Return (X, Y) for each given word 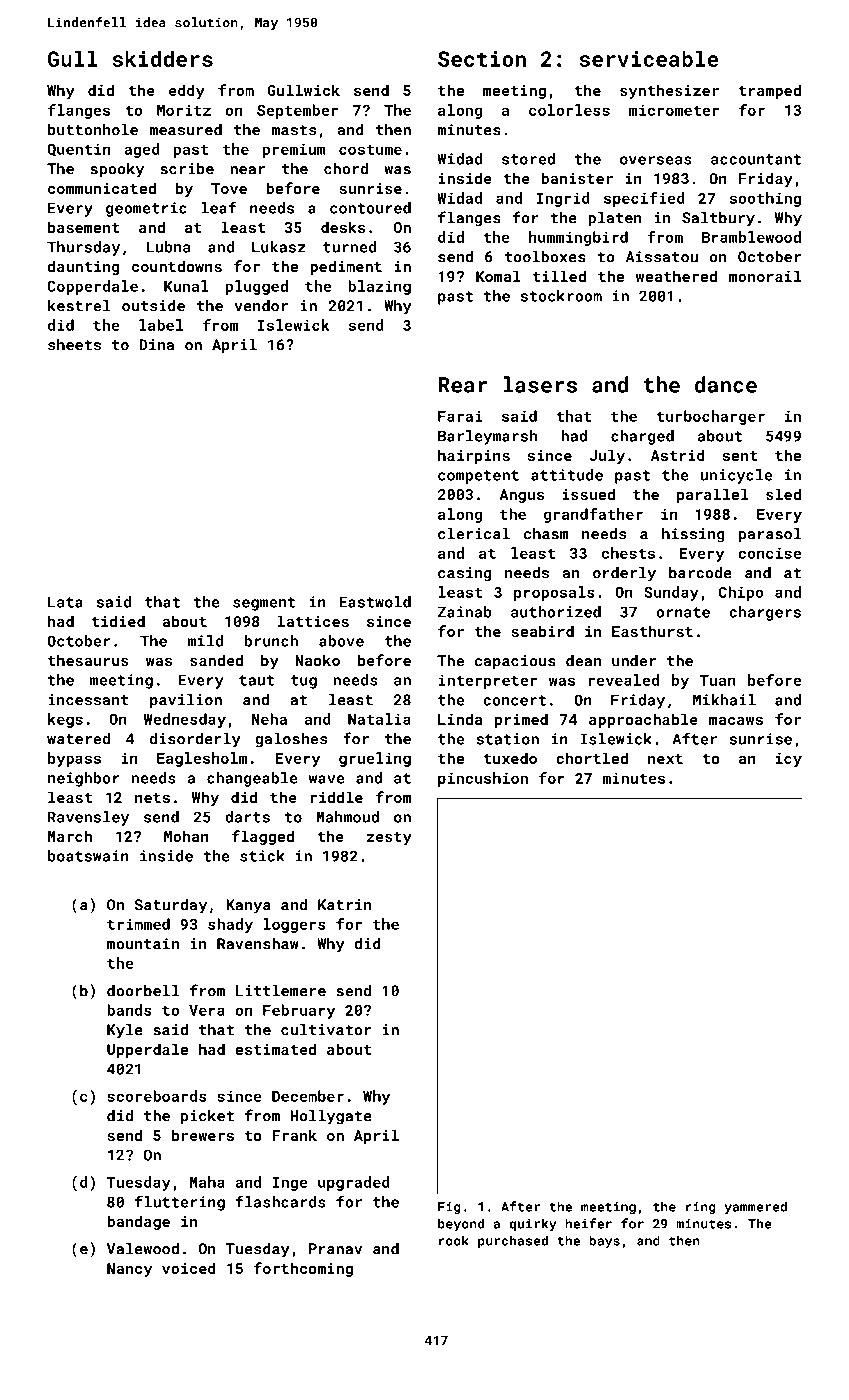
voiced (189, 1268)
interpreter (488, 681)
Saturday (170, 906)
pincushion (483, 779)
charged (642, 437)
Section (482, 59)
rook (454, 1240)
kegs (65, 720)
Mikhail (724, 700)
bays (604, 1242)
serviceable (649, 58)
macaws (736, 721)
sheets (74, 345)
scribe (187, 169)
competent (478, 477)
